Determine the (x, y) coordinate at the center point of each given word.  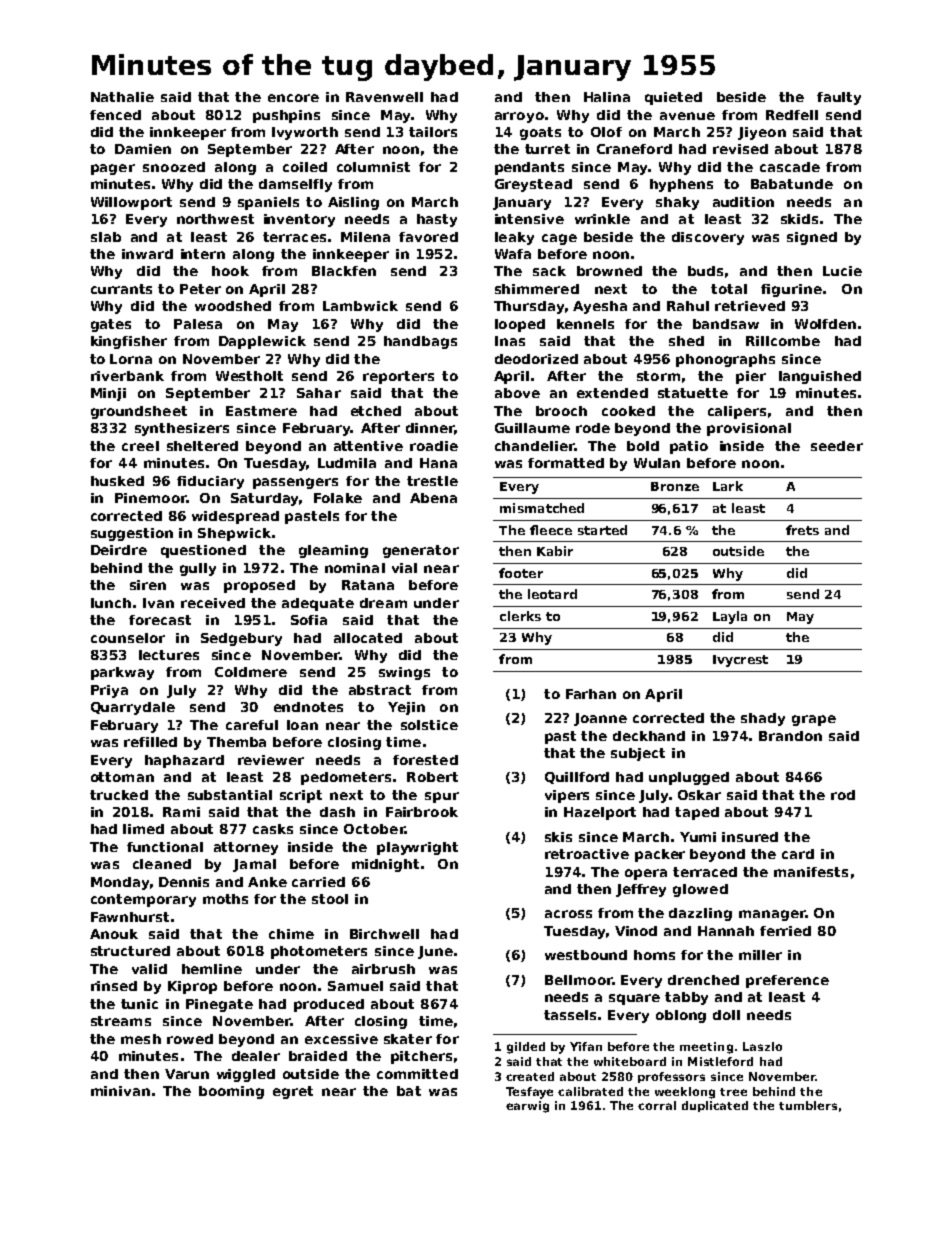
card (798, 854)
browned (609, 271)
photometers (319, 952)
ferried (785, 931)
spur (442, 797)
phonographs (725, 360)
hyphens (681, 185)
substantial (230, 795)
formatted (566, 463)
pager (113, 169)
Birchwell (384, 934)
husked (117, 481)
